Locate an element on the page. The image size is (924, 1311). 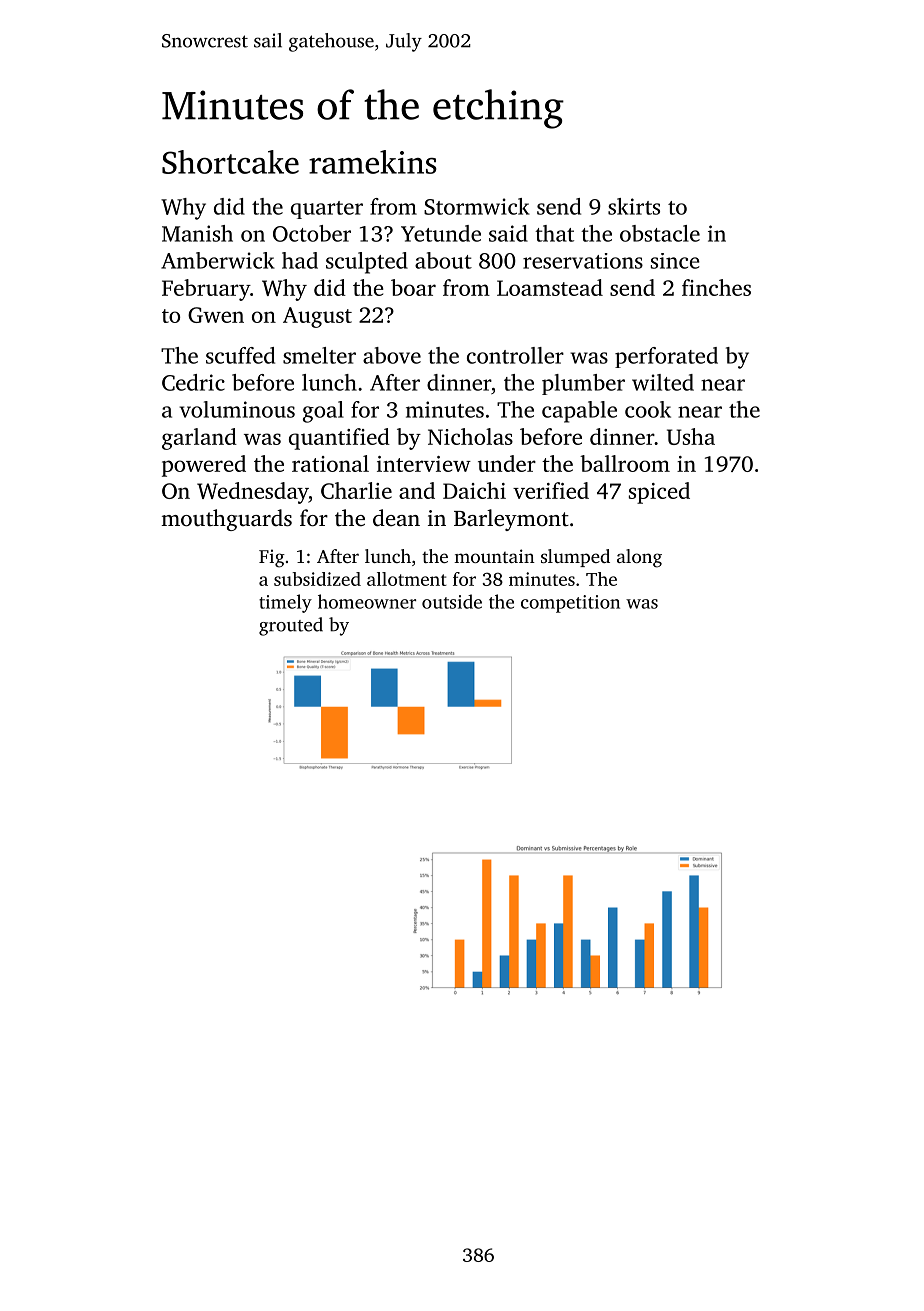
quarter is located at coordinates (327, 210).
